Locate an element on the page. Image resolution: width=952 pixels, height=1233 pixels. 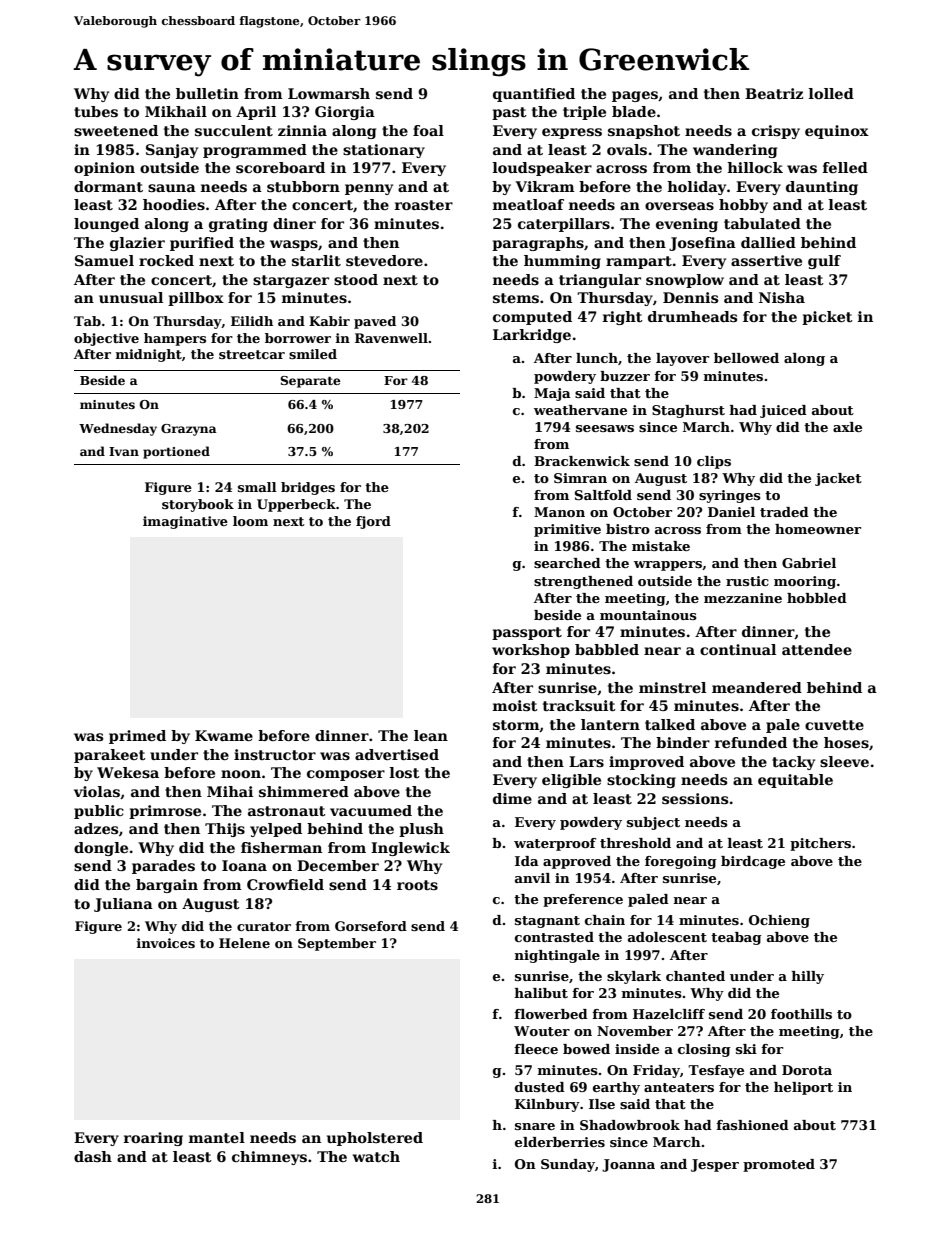
primed is located at coordinates (137, 737).
